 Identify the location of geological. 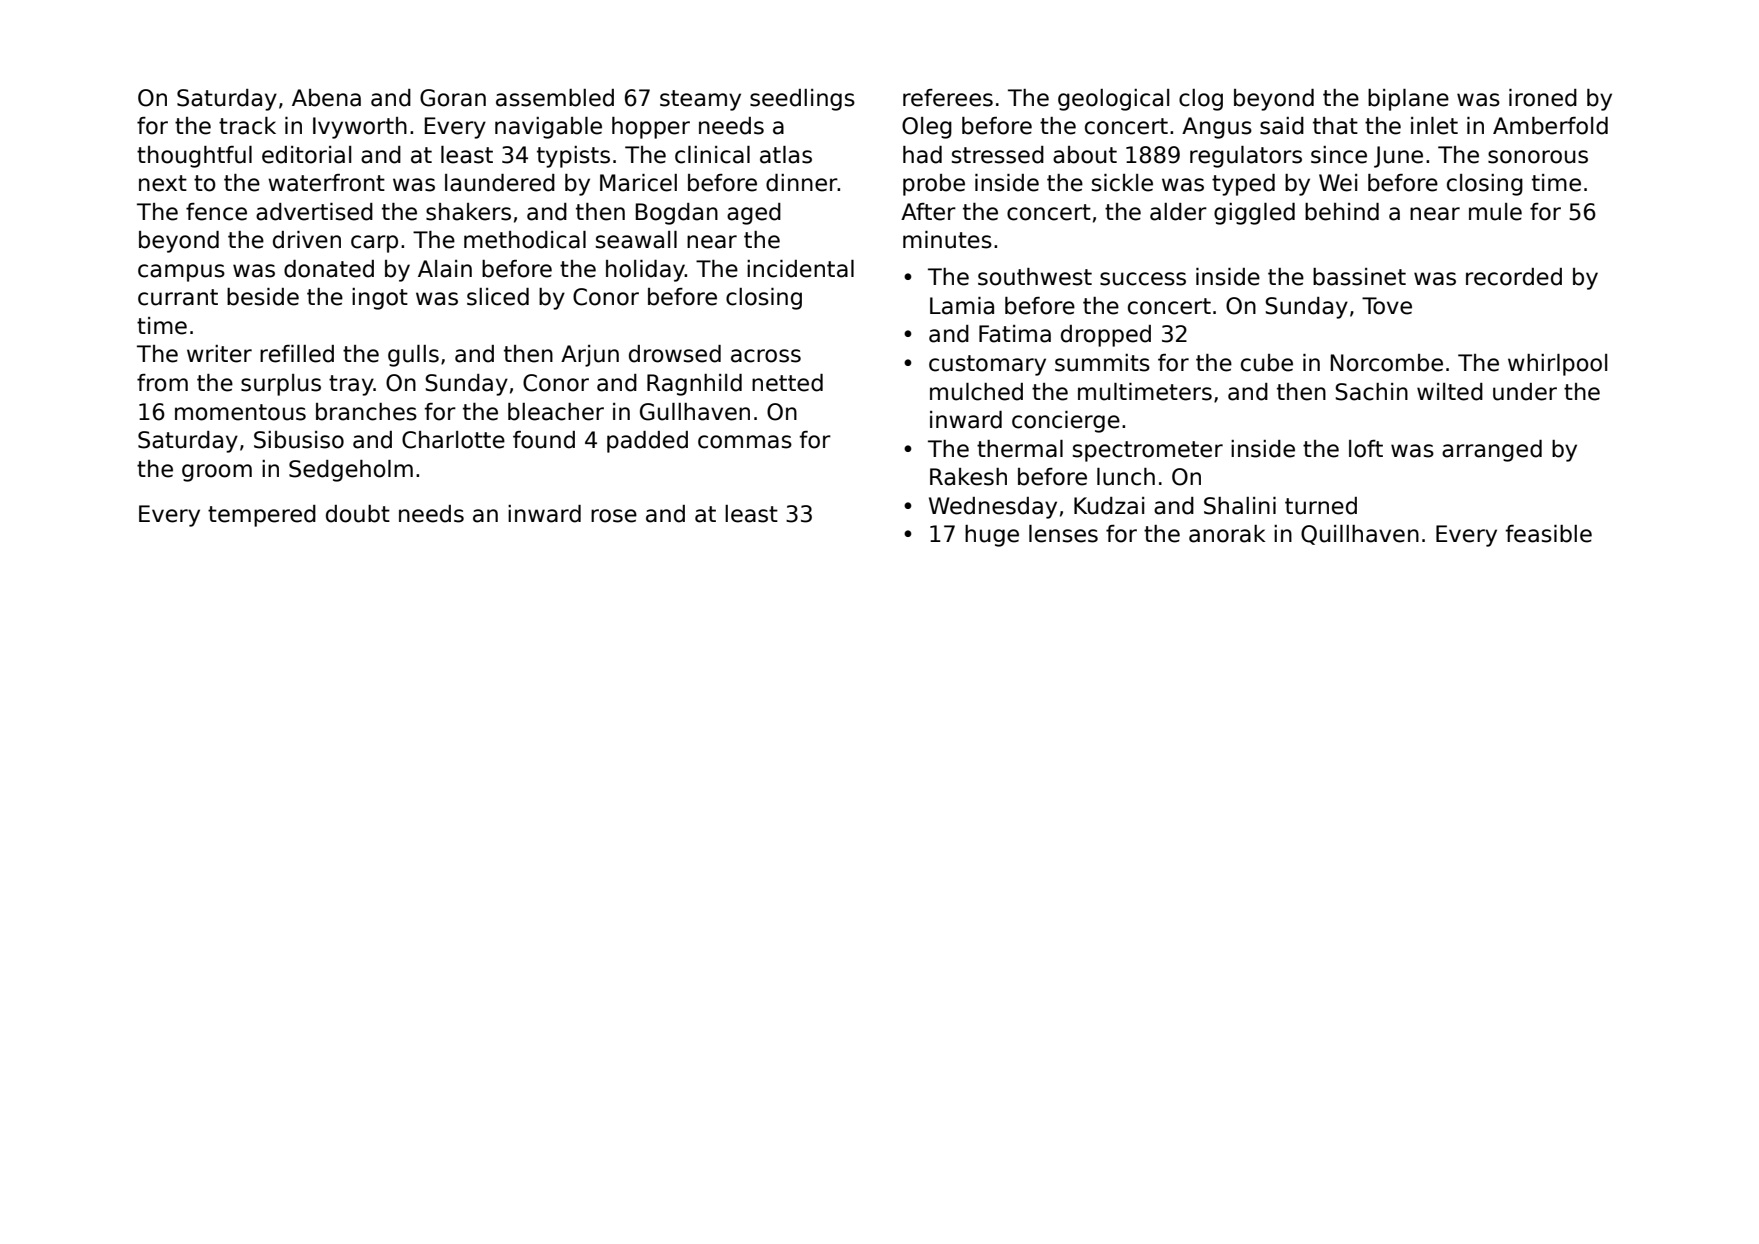
(1113, 100).
